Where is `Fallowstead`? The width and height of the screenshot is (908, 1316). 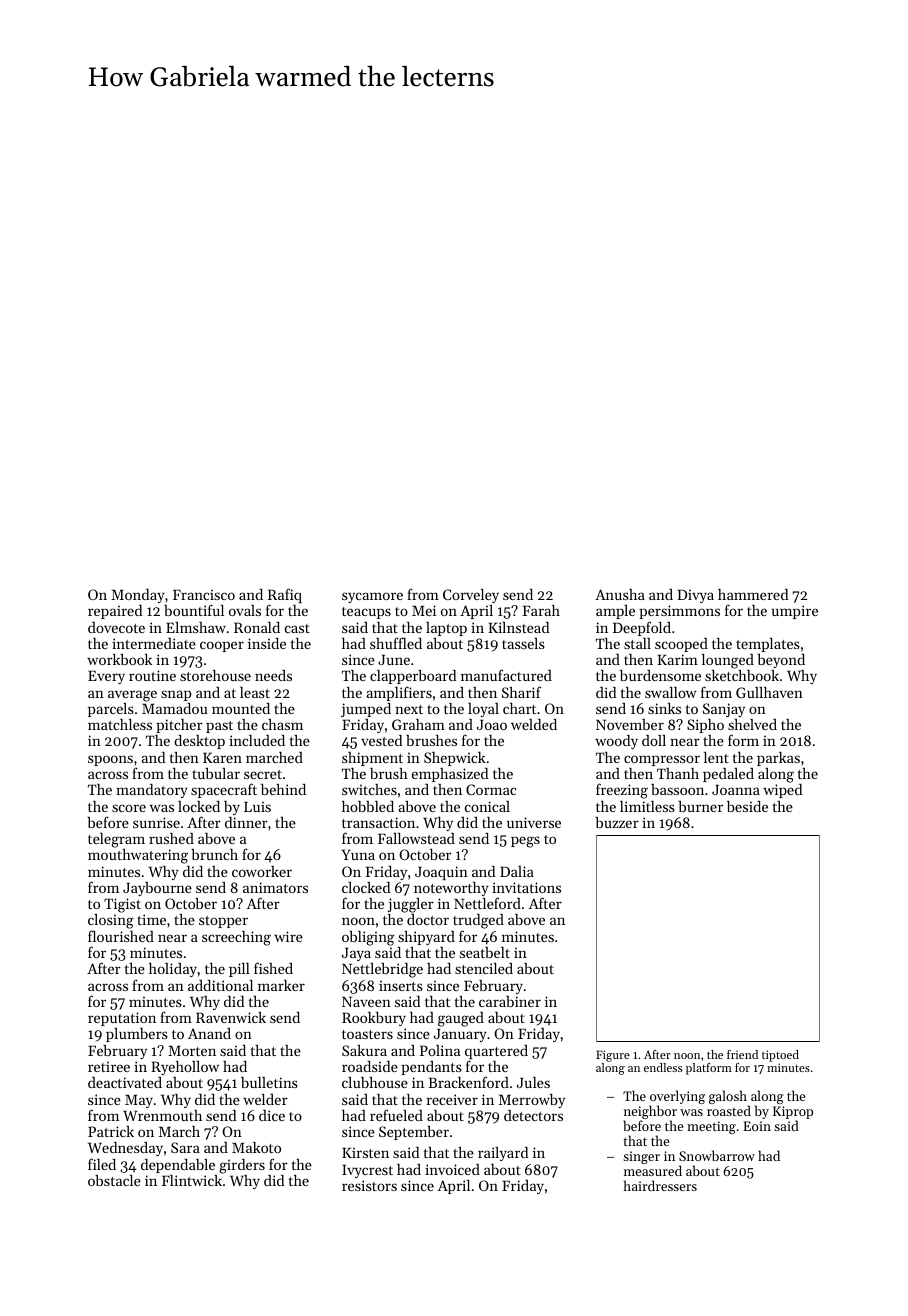
Fallowstead is located at coordinates (416, 838).
